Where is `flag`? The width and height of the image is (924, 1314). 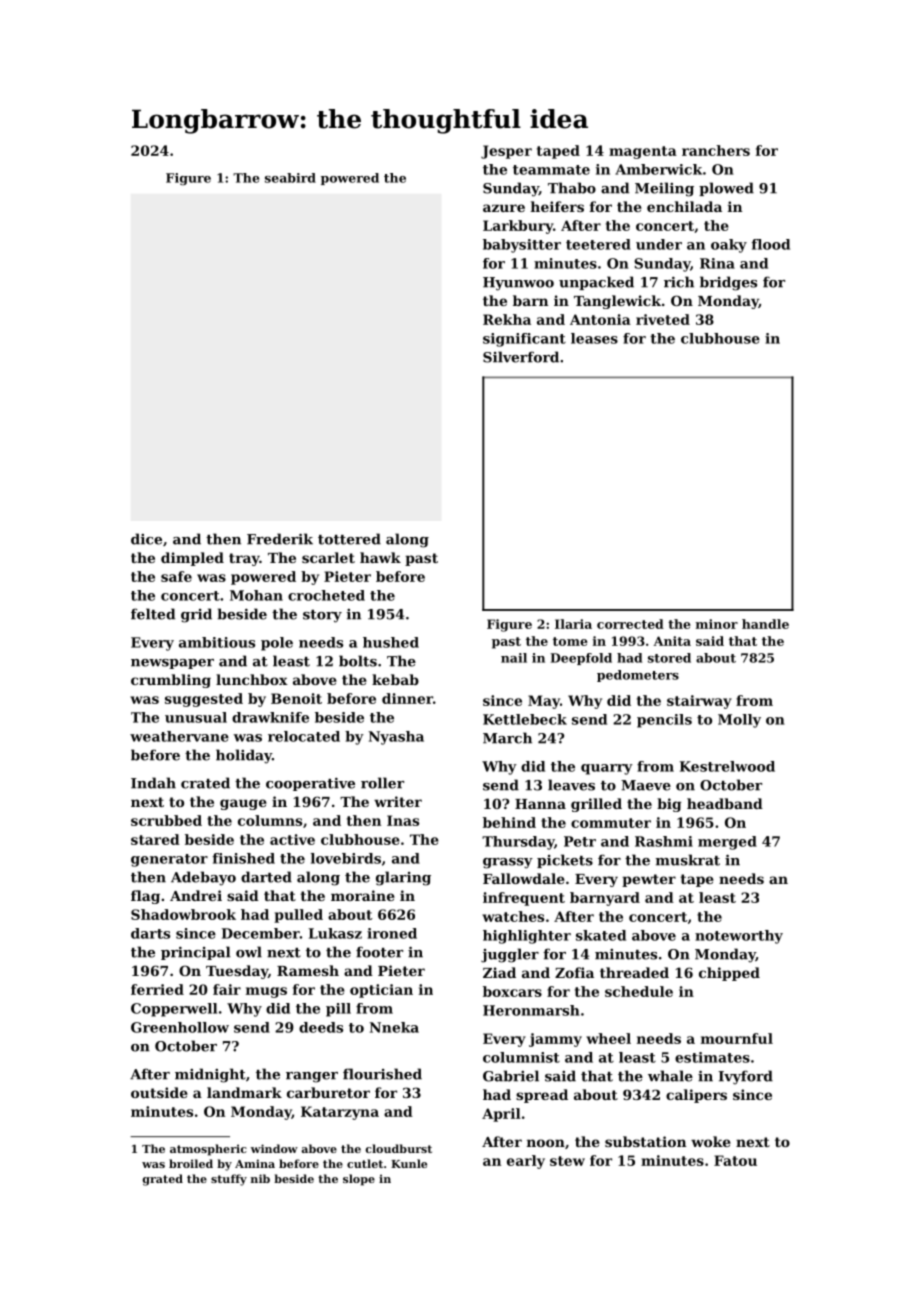 flag is located at coordinates (145, 897).
